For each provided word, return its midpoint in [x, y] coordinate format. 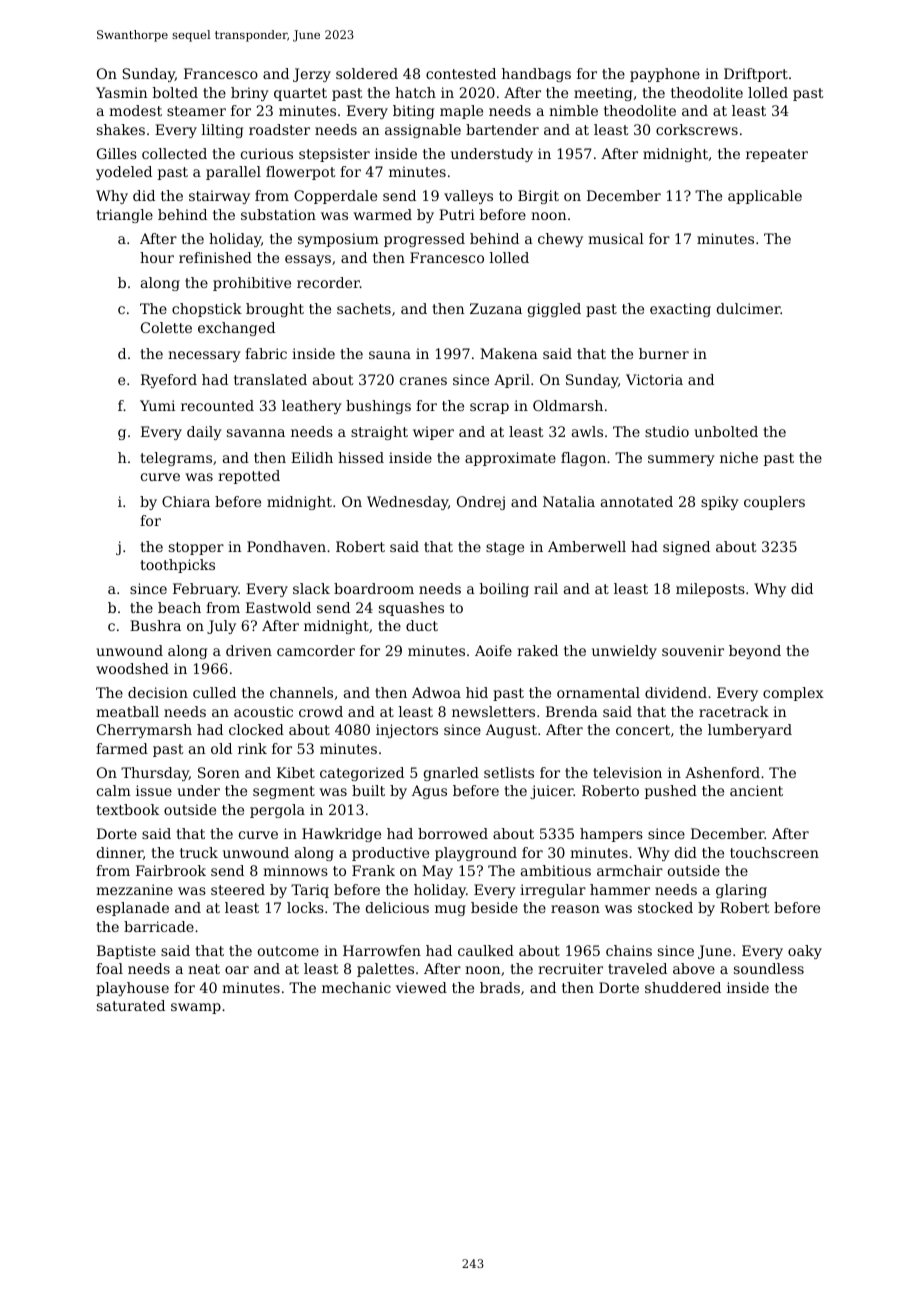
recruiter [570, 968]
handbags [536, 75]
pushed [671, 792]
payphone [665, 75]
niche [739, 457]
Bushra [155, 625]
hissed [361, 457]
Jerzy [312, 75]
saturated [131, 1005]
